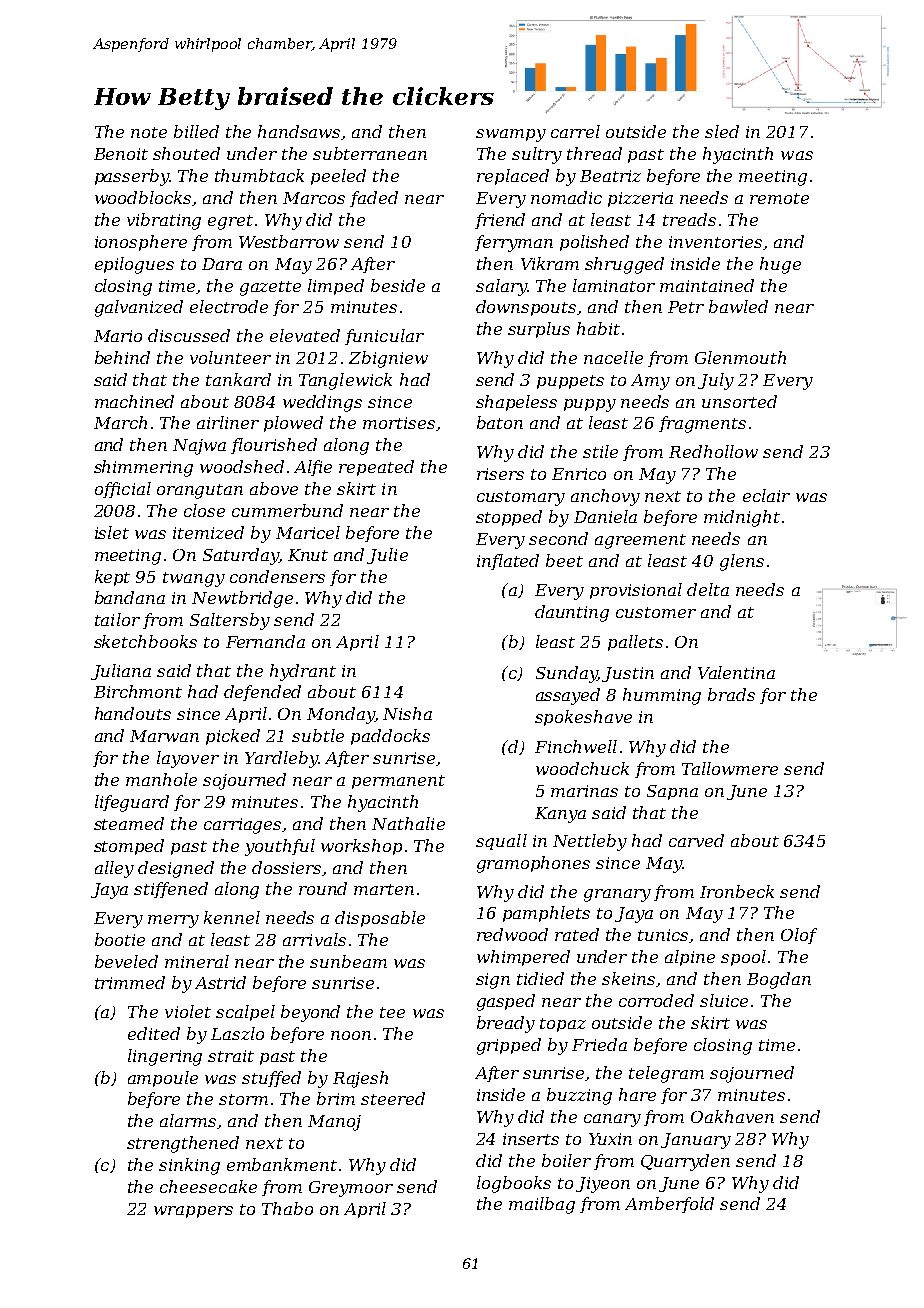 This page has height=1308, width=924. What do you see at coordinates (542, 1205) in the page?
I see `mailbag` at bounding box center [542, 1205].
